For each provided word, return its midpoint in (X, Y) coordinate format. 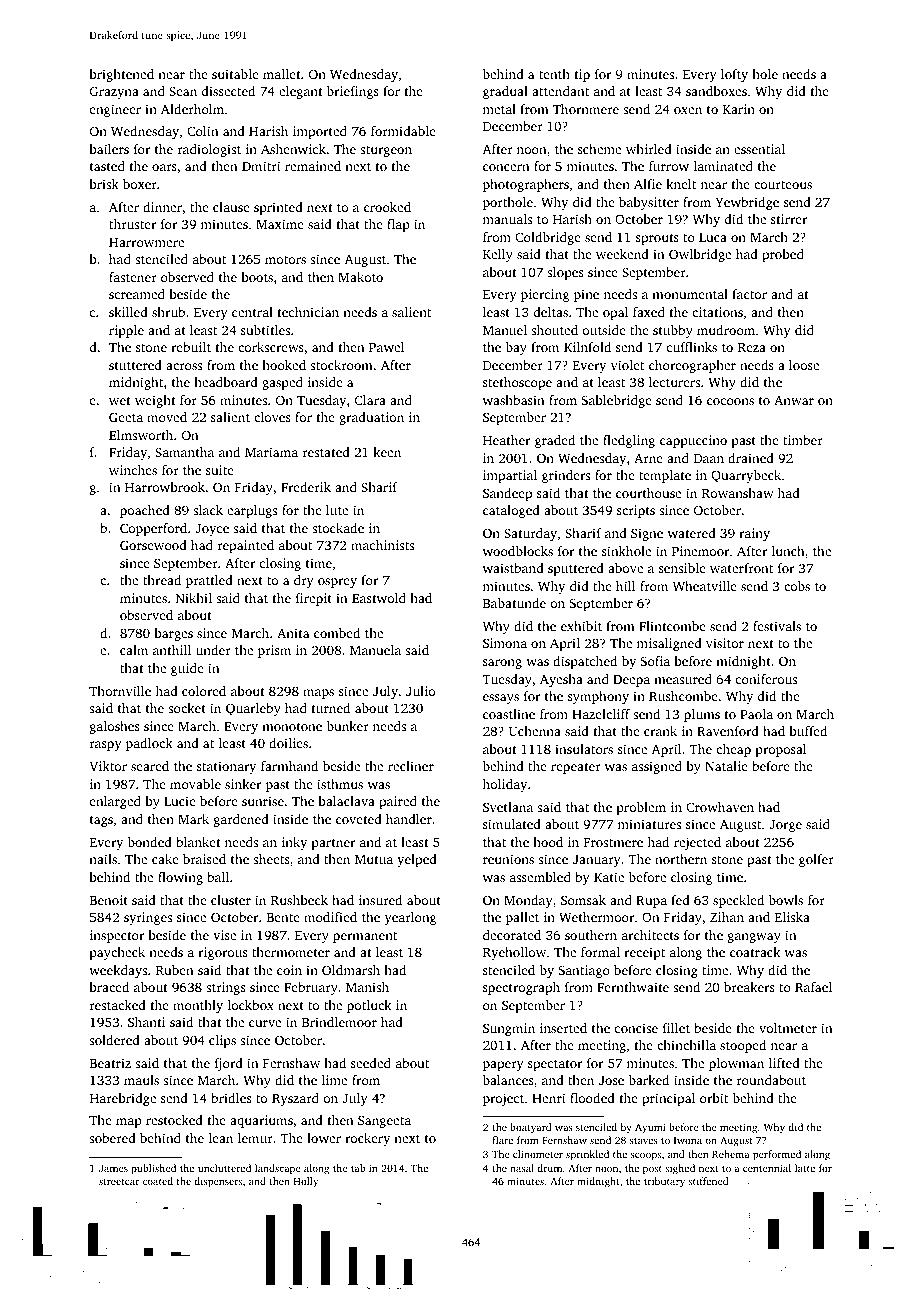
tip (582, 75)
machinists (382, 545)
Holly (305, 1182)
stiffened (708, 1181)
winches (133, 470)
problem (641, 808)
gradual (505, 92)
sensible (682, 568)
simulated (512, 824)
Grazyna (114, 92)
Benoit (109, 900)
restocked (174, 1120)
